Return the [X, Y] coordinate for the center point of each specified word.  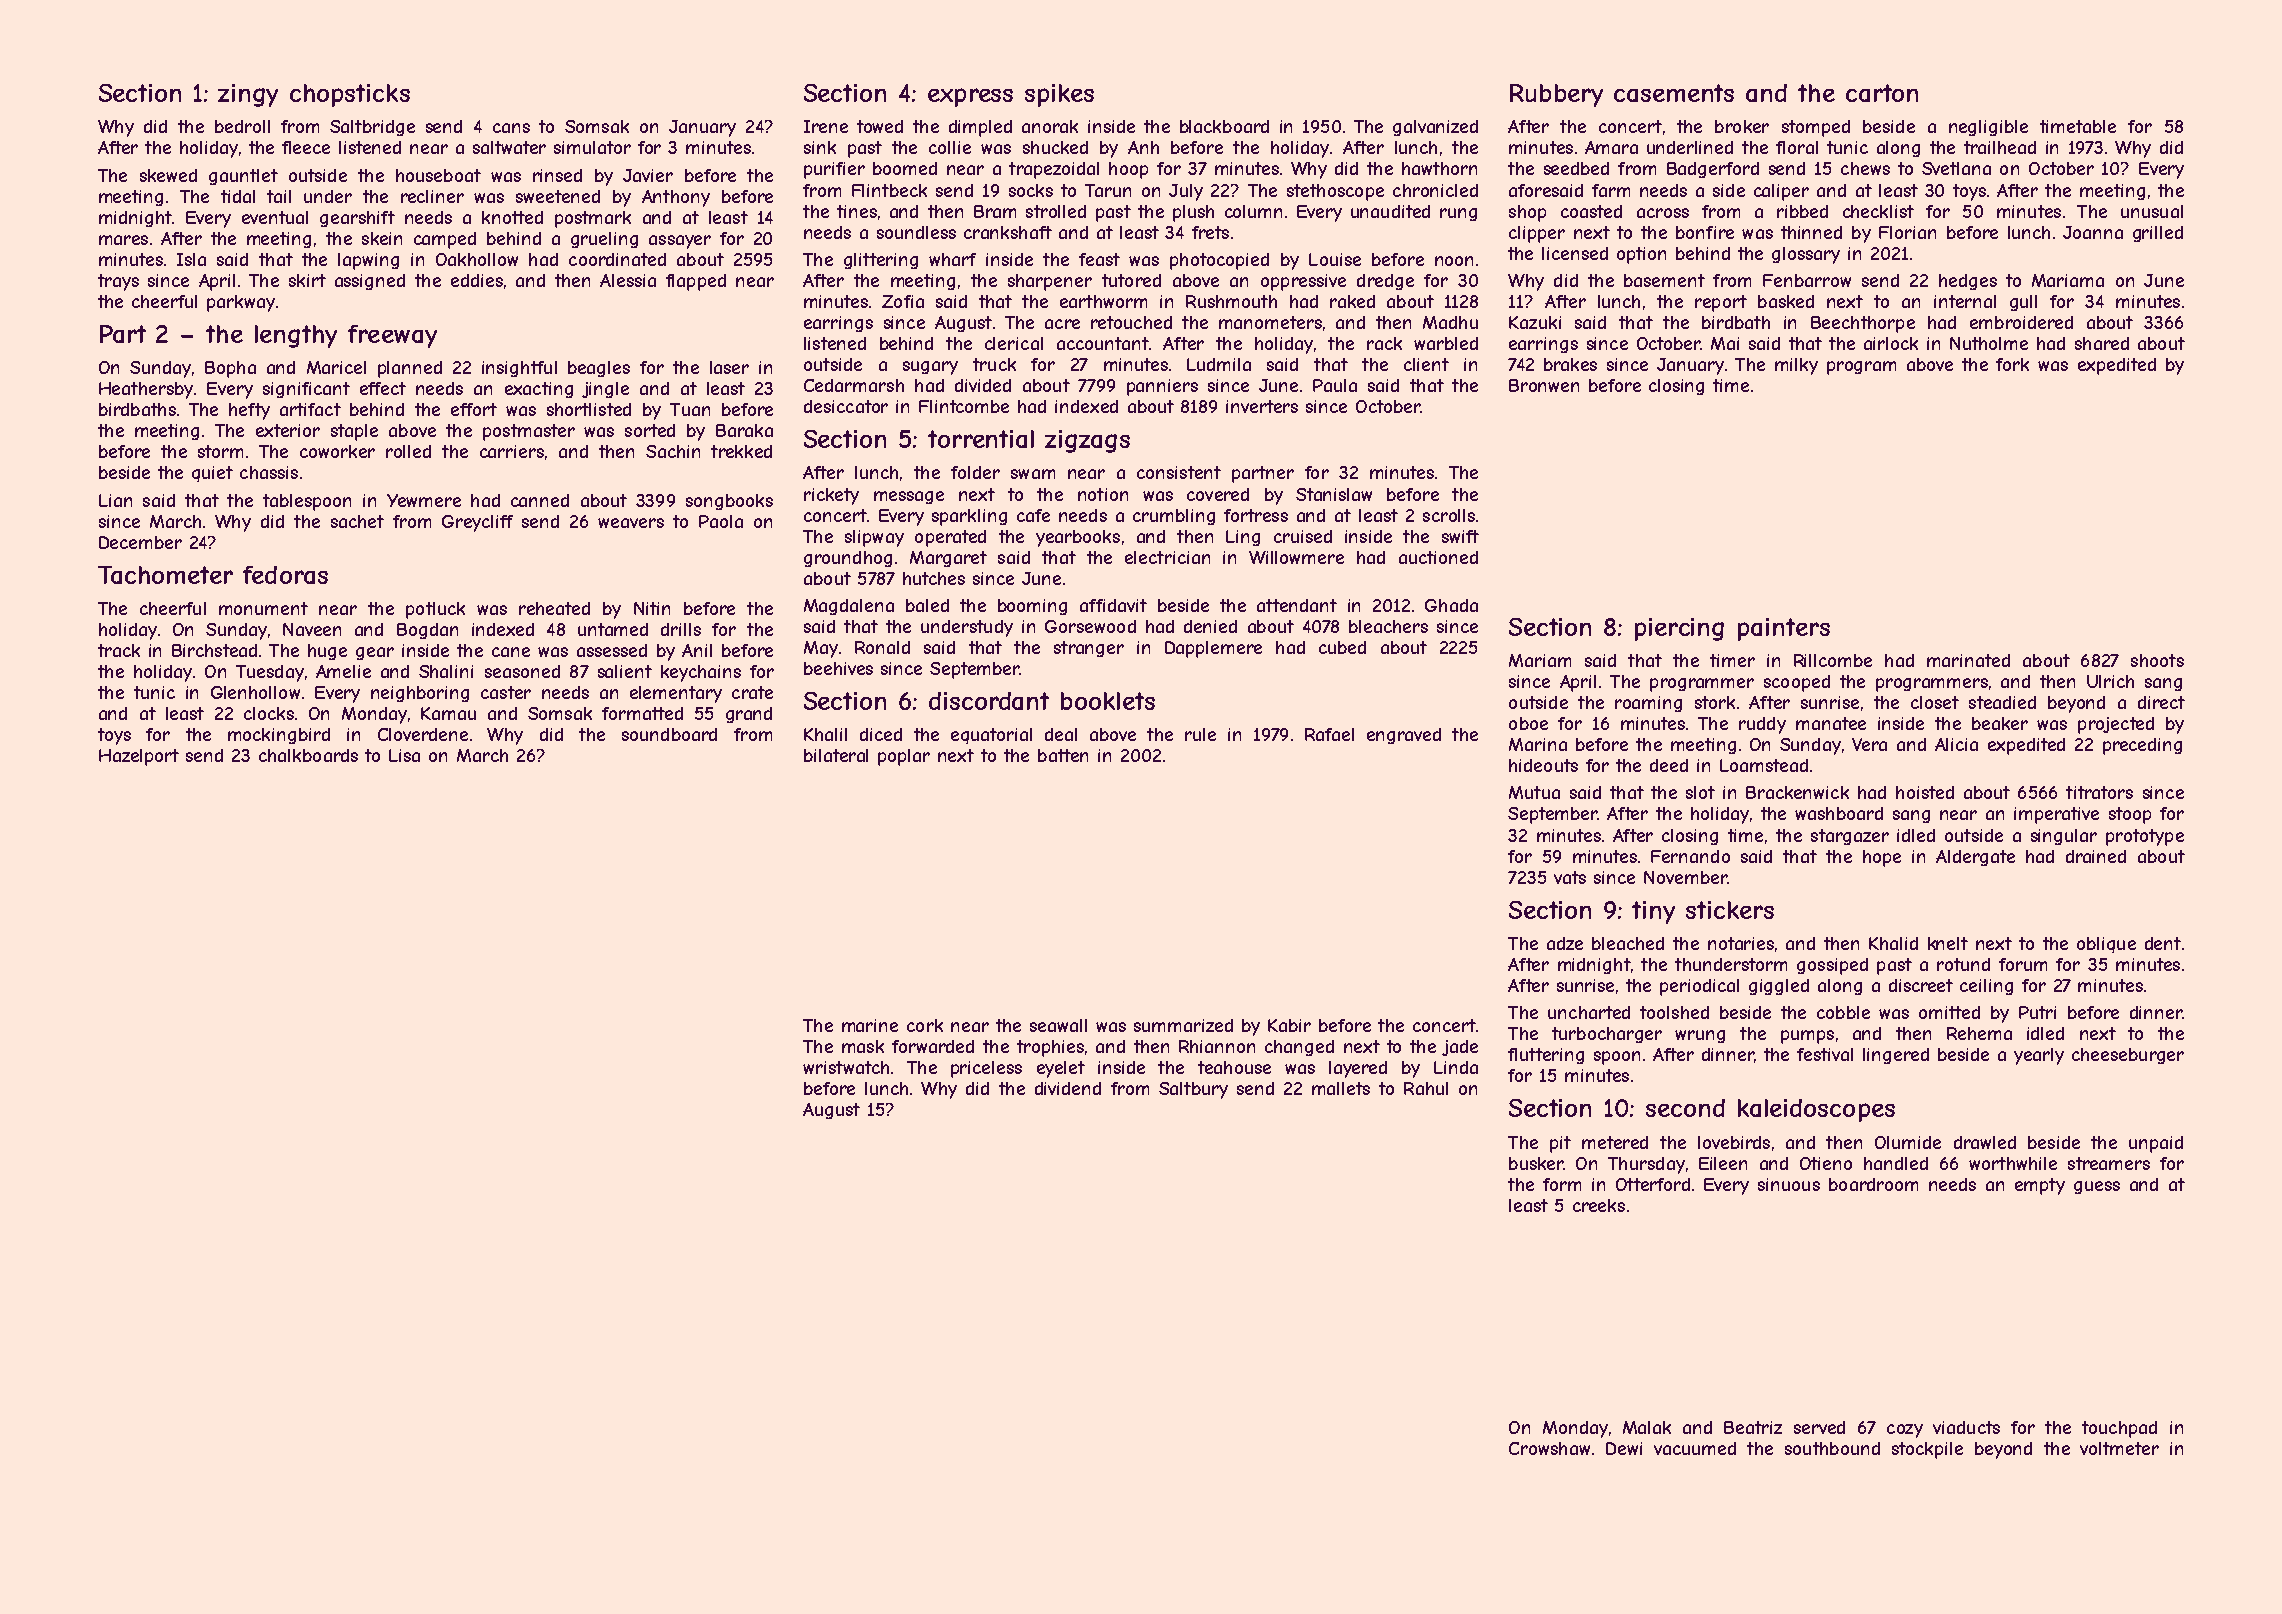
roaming [1648, 704]
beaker [2000, 723]
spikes [1059, 95]
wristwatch [846, 1067]
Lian [115, 500]
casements [1674, 93]
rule [1200, 734]
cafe [1033, 515]
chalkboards [308, 755]
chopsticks [350, 95]
